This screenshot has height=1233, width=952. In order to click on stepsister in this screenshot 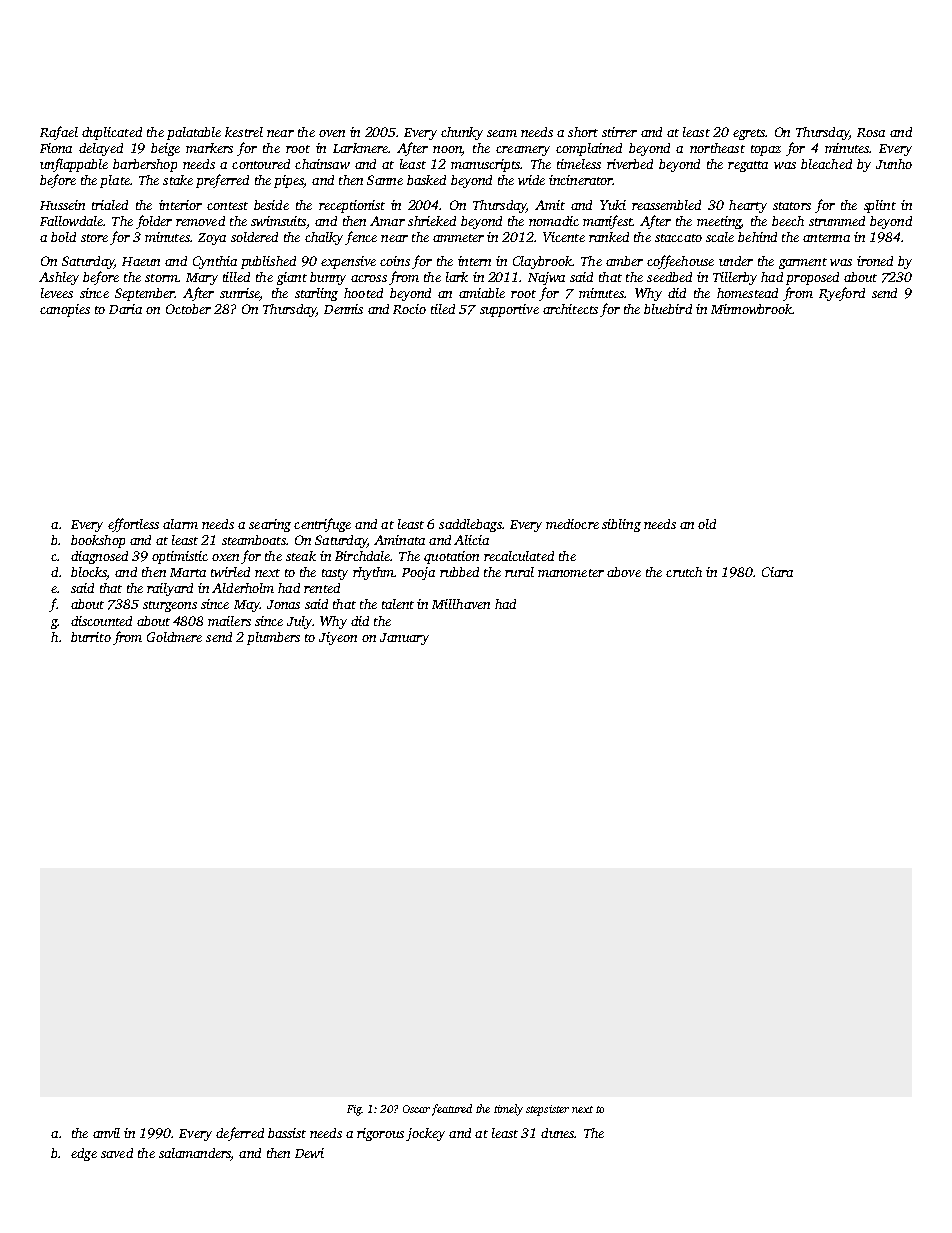, I will do `click(547, 1110)`.
